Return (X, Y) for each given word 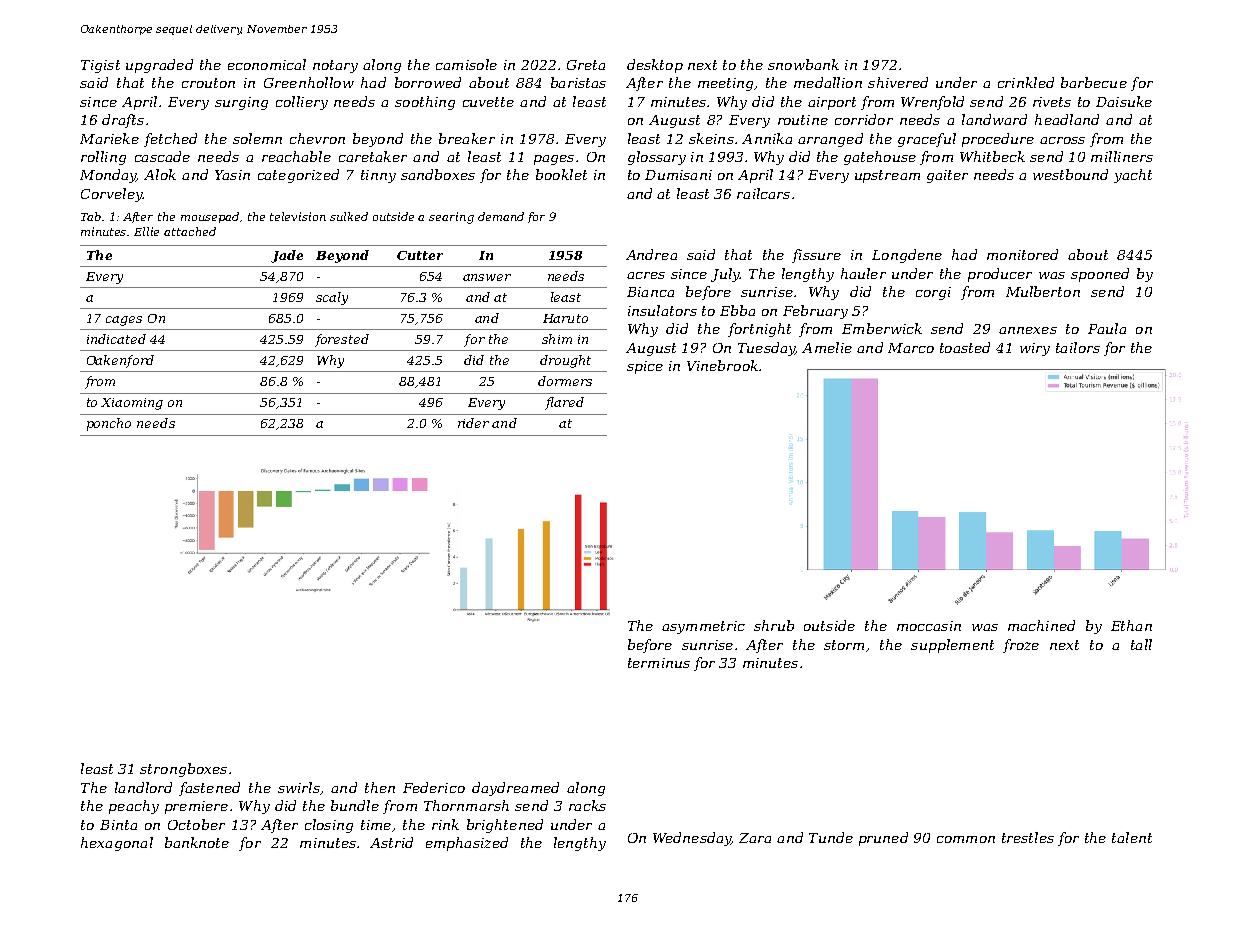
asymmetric (703, 627)
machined (1041, 625)
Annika (767, 138)
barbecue (1094, 82)
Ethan (1131, 625)
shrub (774, 625)
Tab (91, 216)
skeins (711, 138)
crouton (208, 83)
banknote (197, 842)
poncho (109, 424)
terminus (659, 663)
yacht (1133, 176)
